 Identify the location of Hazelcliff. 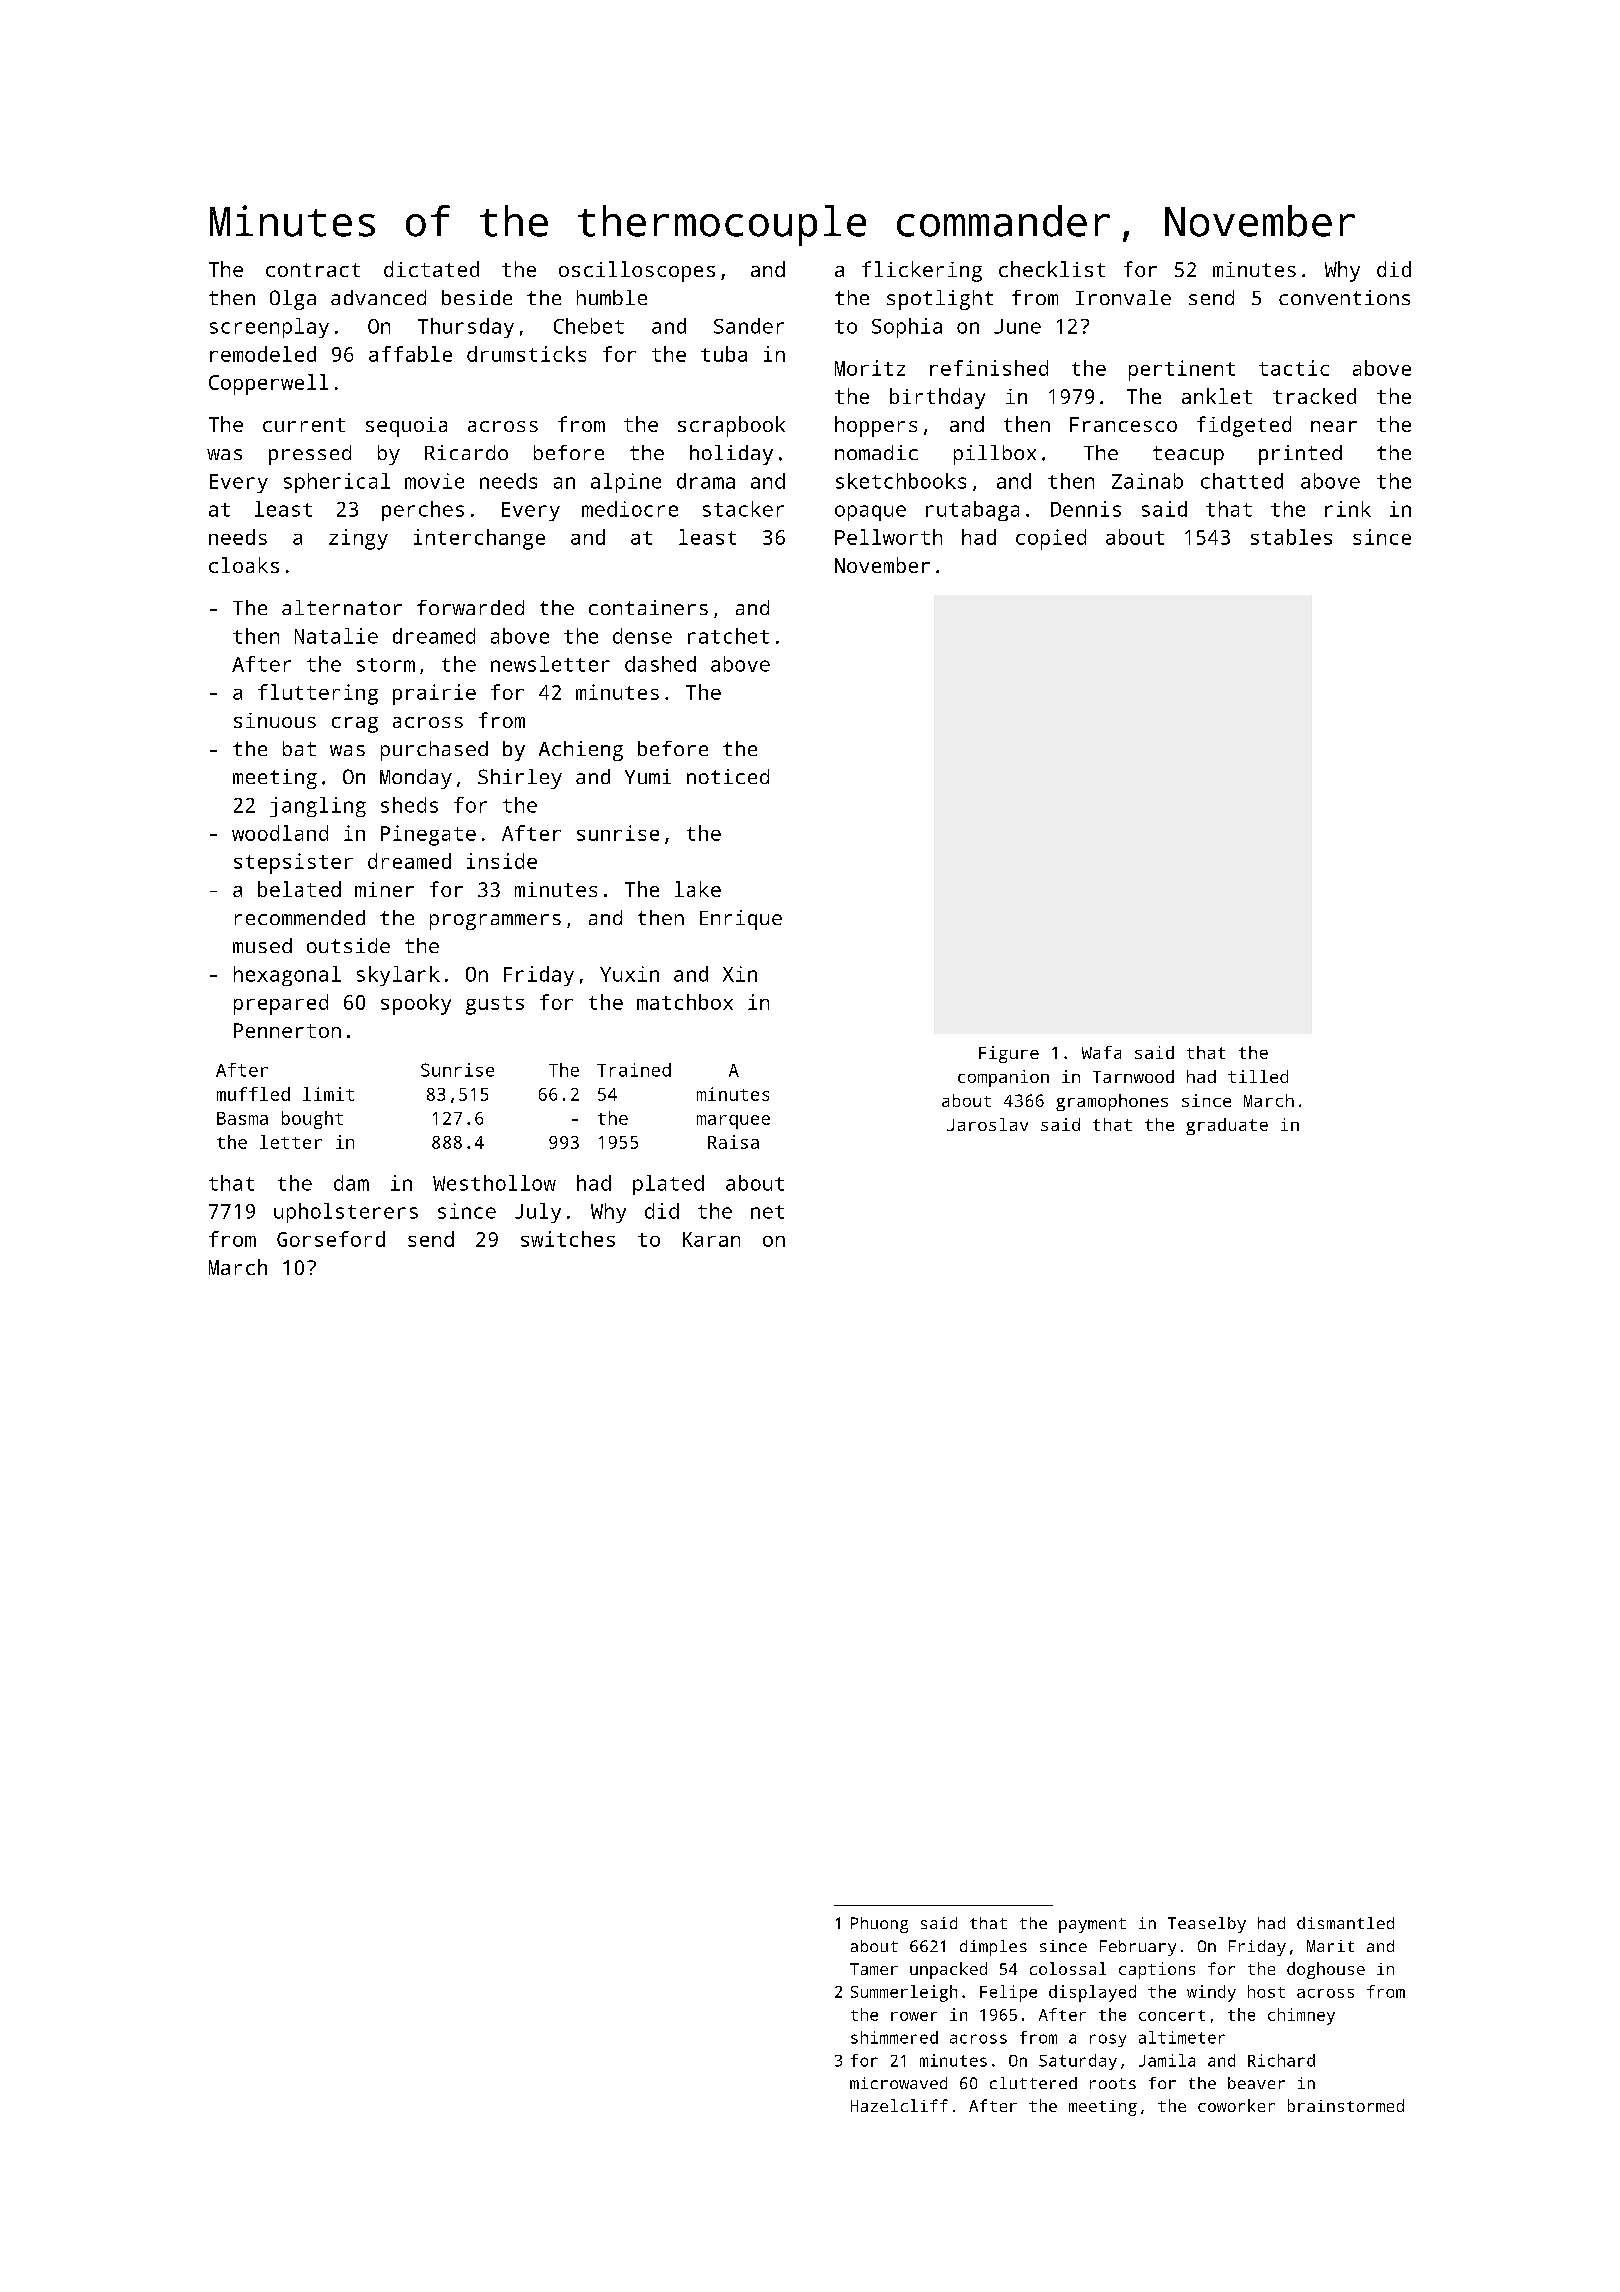
(899, 2105).
